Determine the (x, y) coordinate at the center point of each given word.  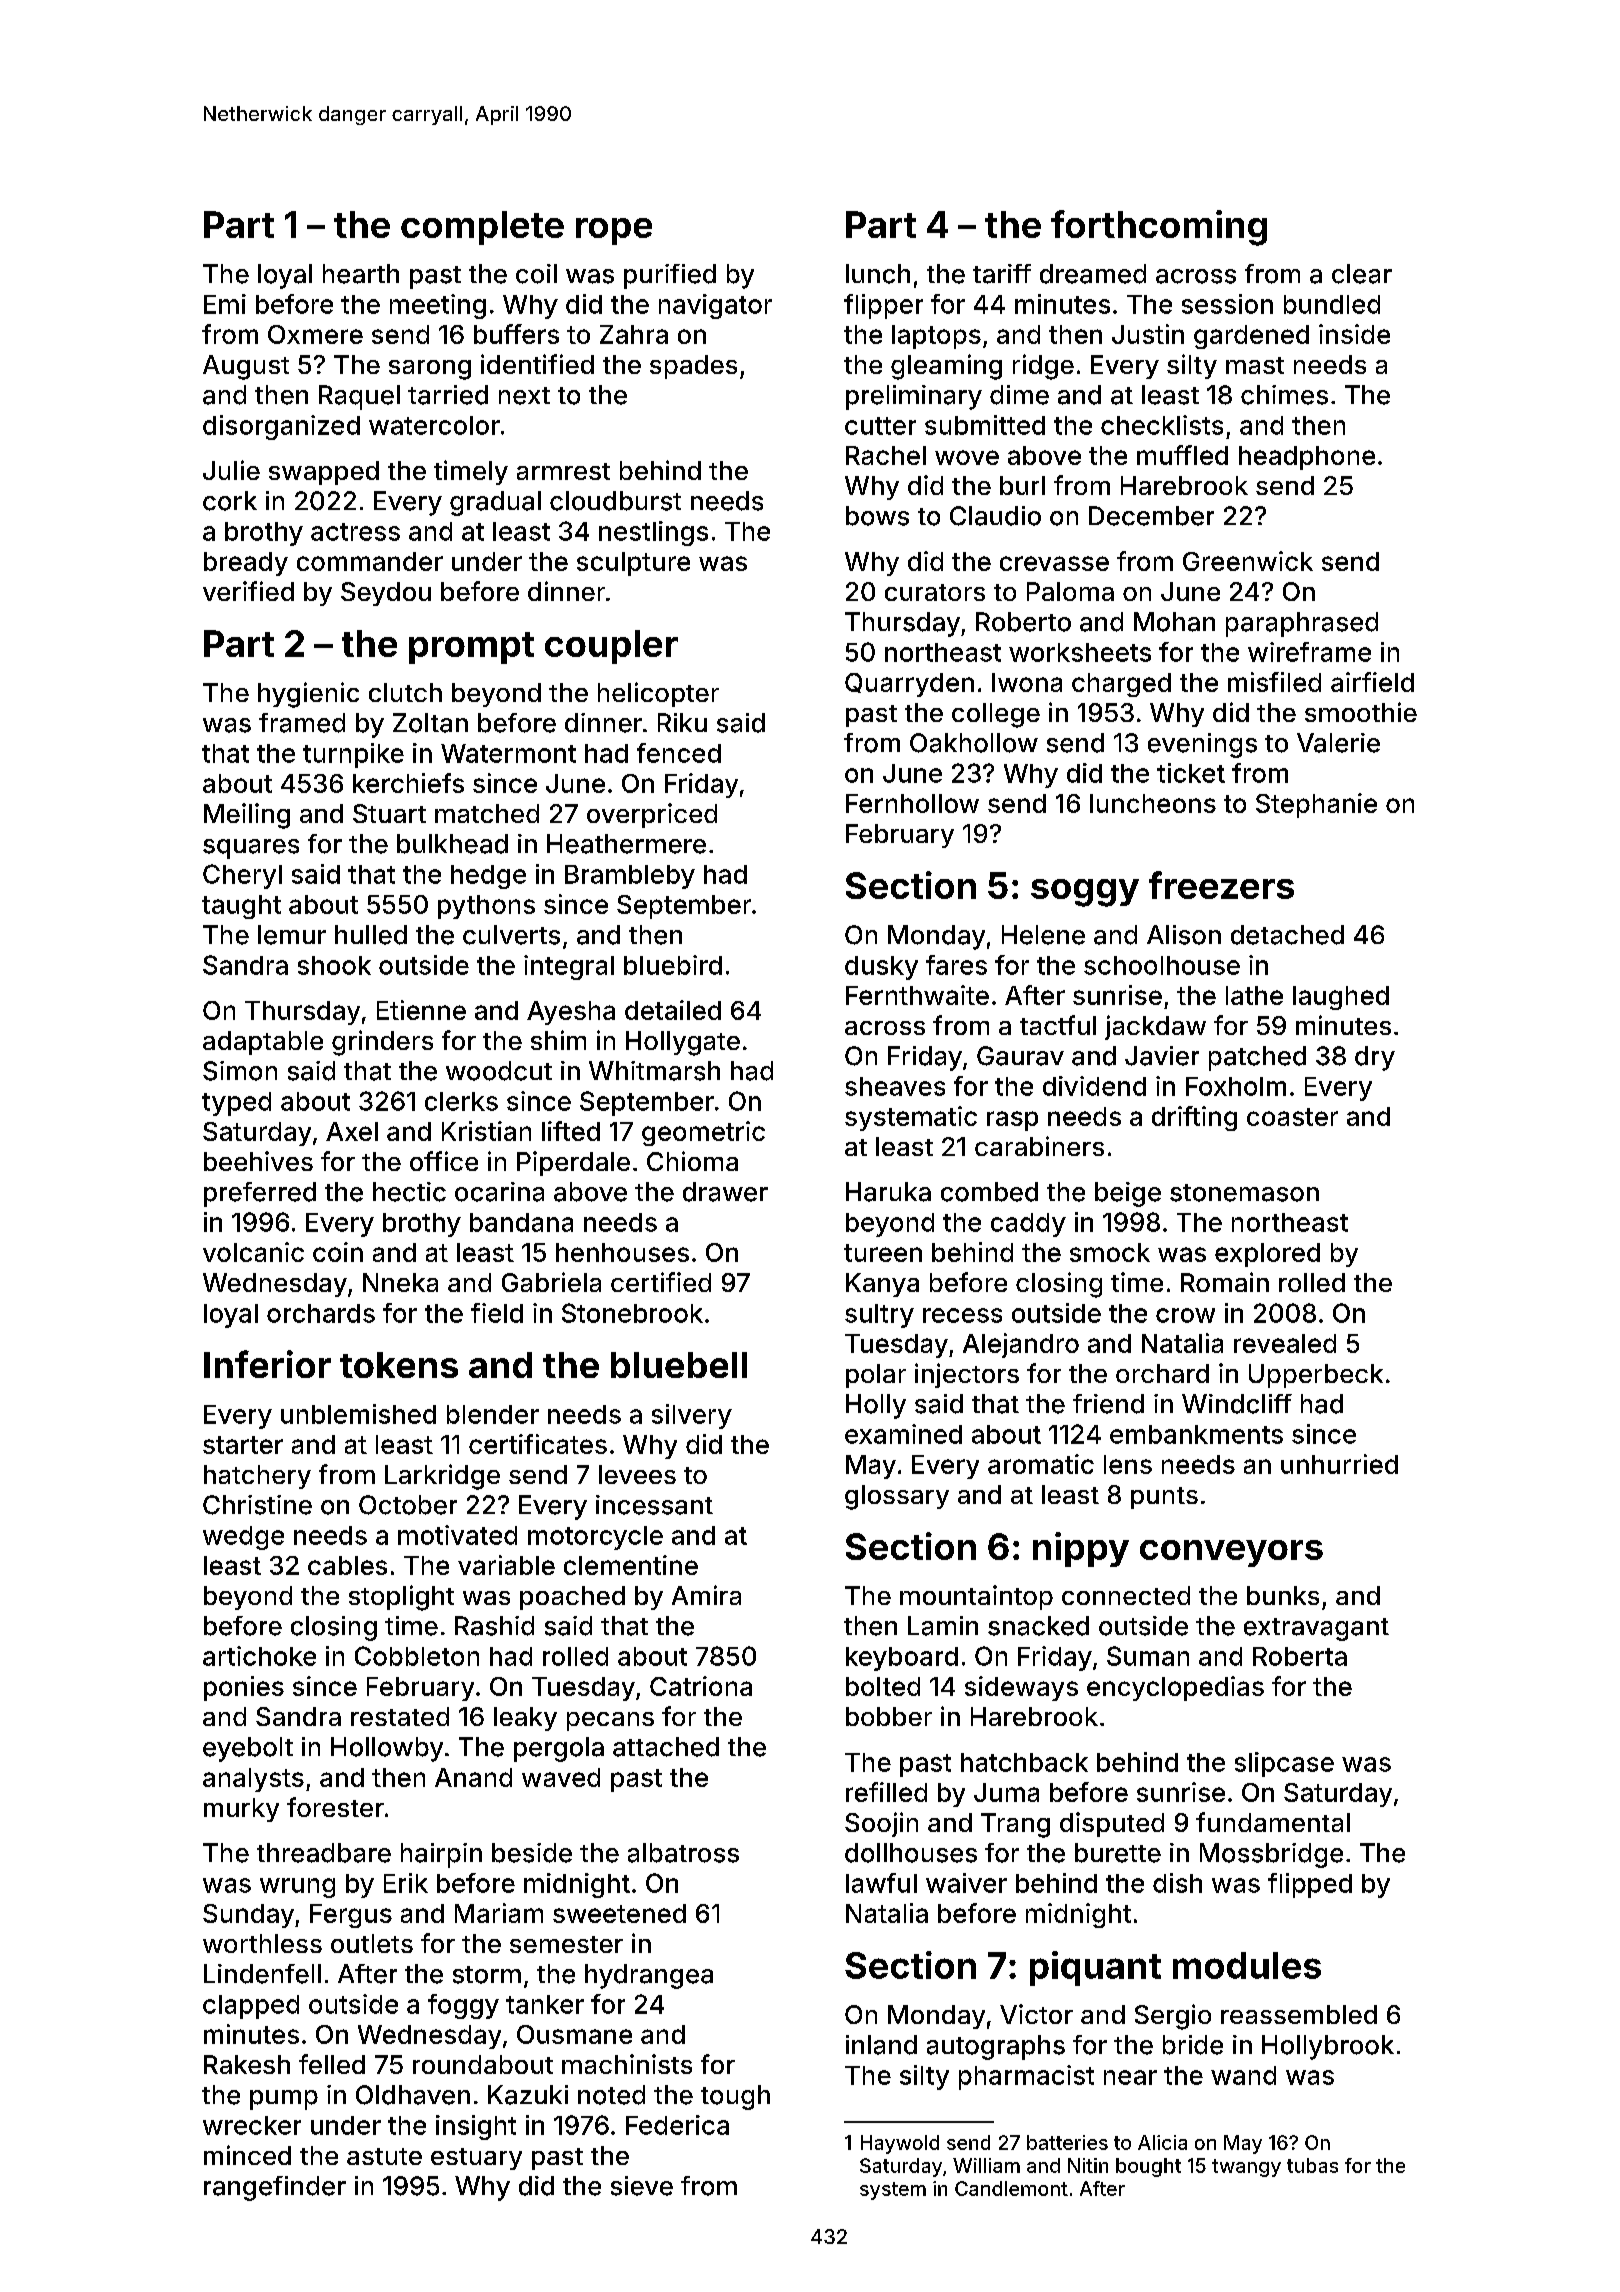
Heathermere (626, 844)
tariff (1002, 274)
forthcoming (1159, 228)
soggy (1085, 893)
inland (881, 2045)
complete (482, 228)
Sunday (248, 1916)
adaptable (263, 1043)
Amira (706, 1595)
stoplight (401, 1598)
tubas (1312, 2165)
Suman (1148, 1656)
